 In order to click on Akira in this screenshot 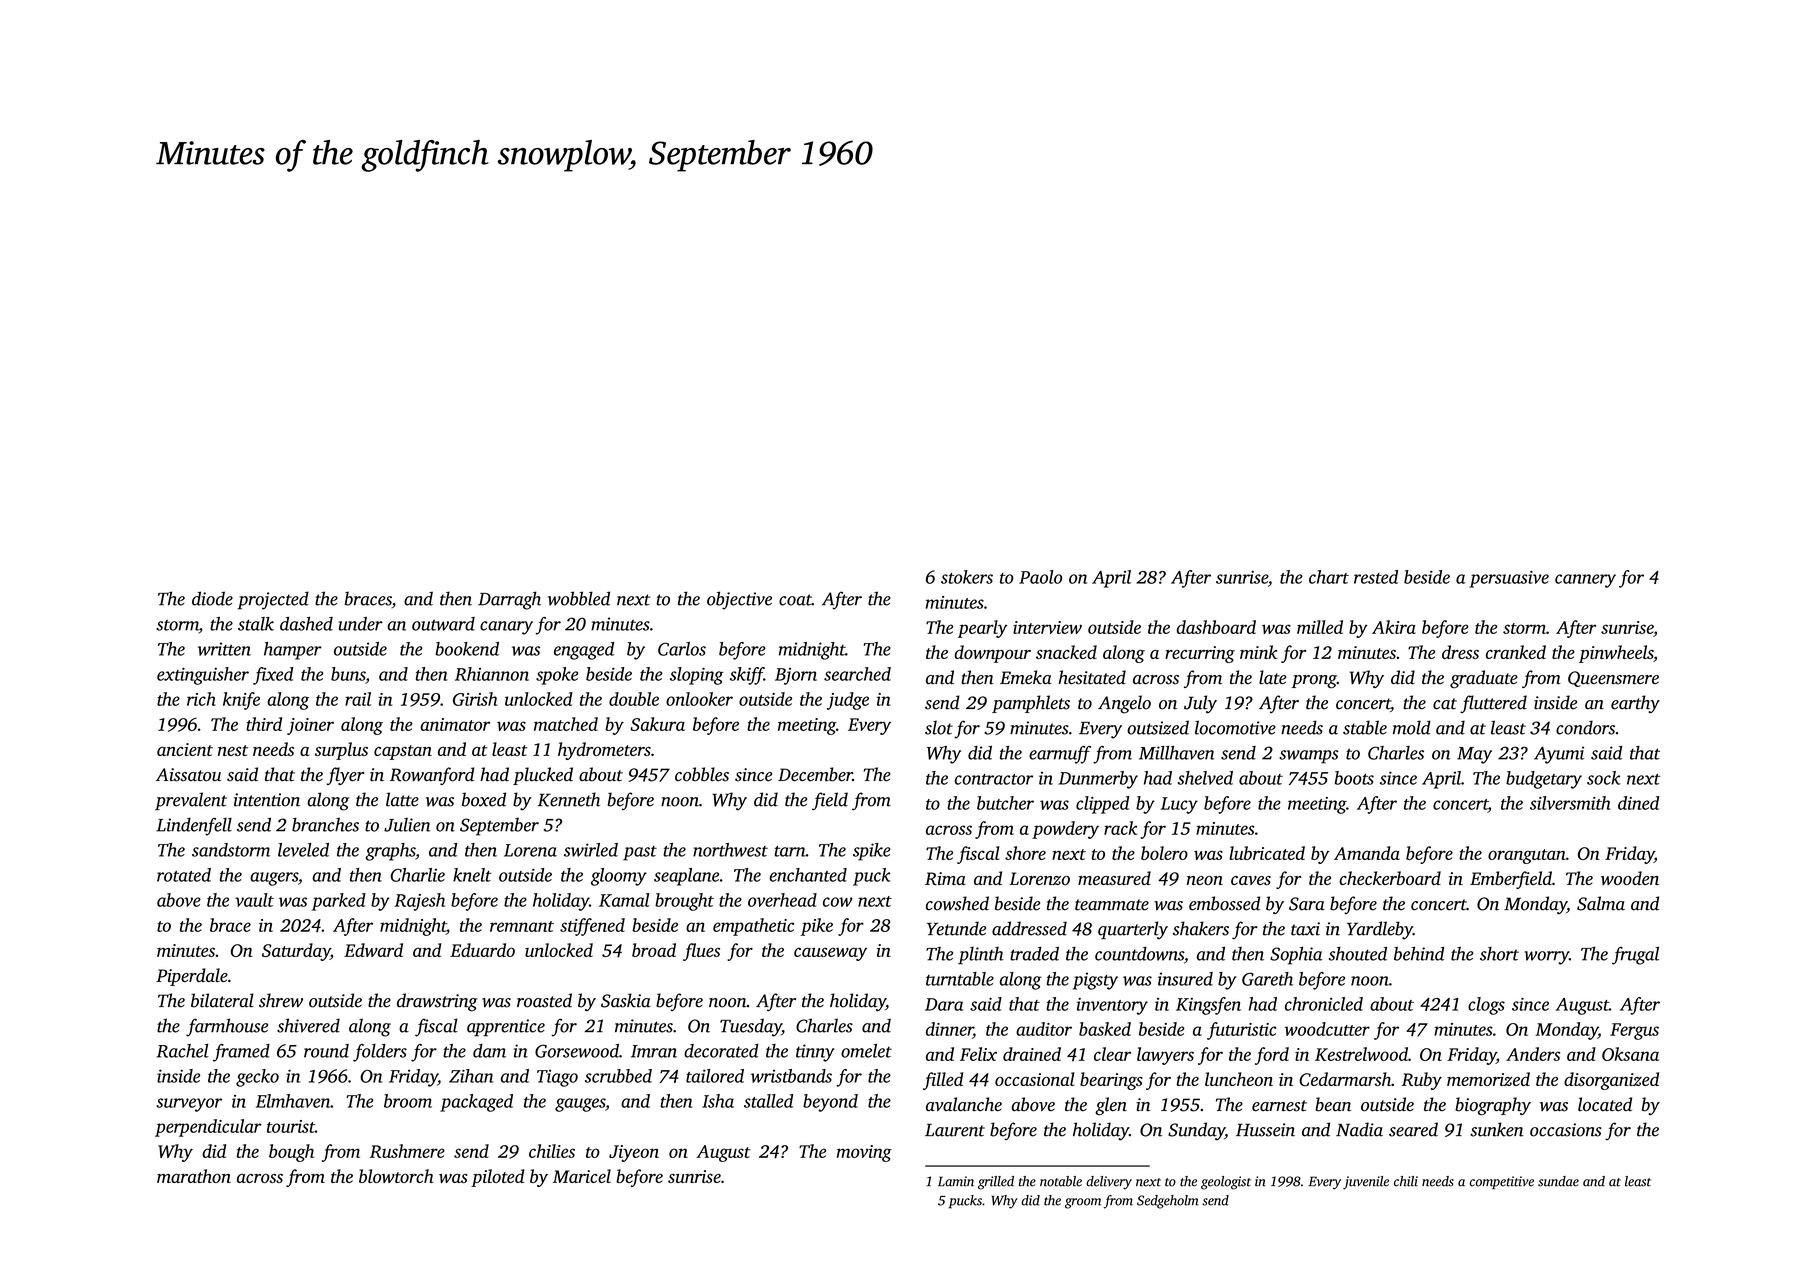, I will do `click(1394, 627)`.
